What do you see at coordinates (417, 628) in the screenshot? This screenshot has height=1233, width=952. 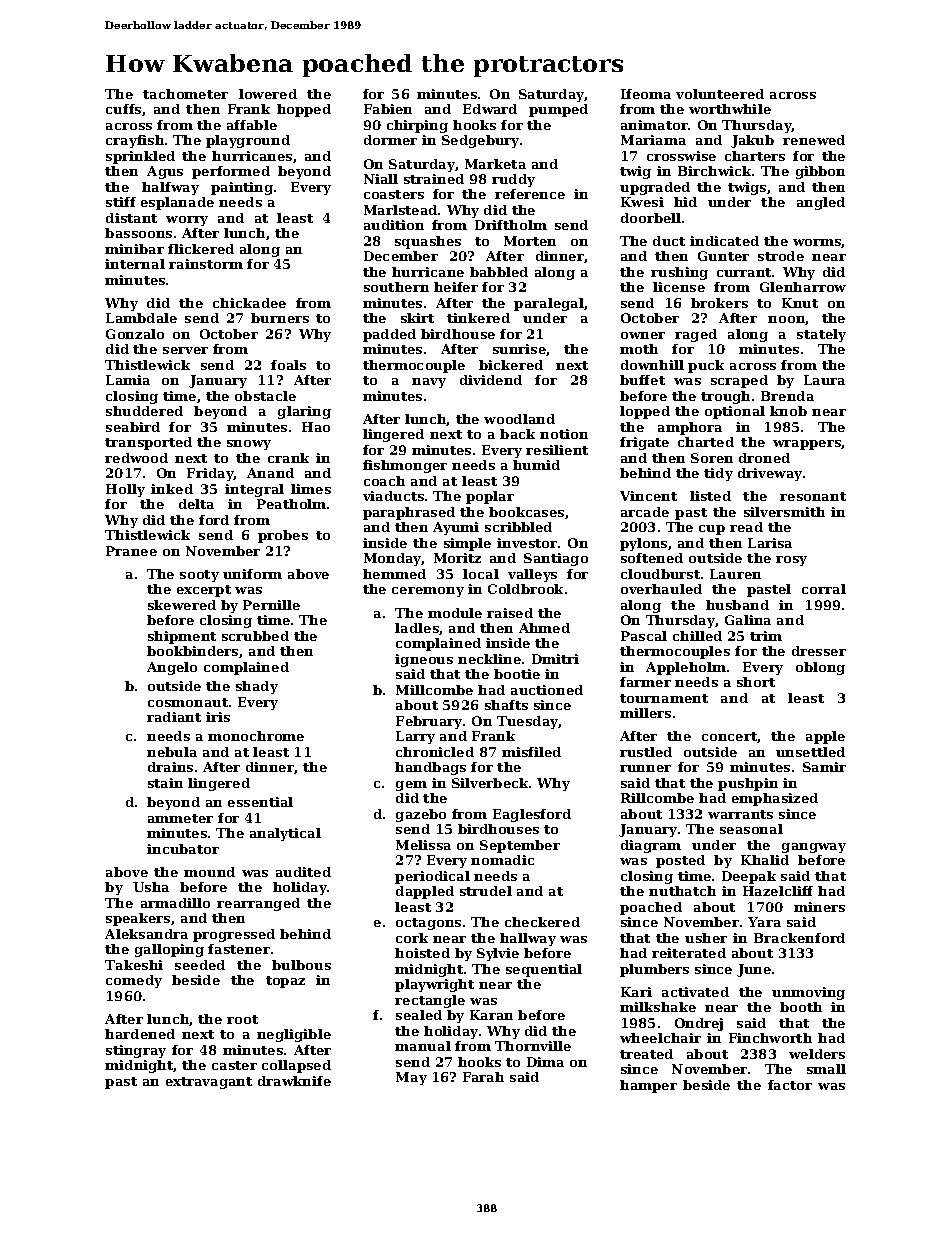 I see `ladles` at bounding box center [417, 628].
